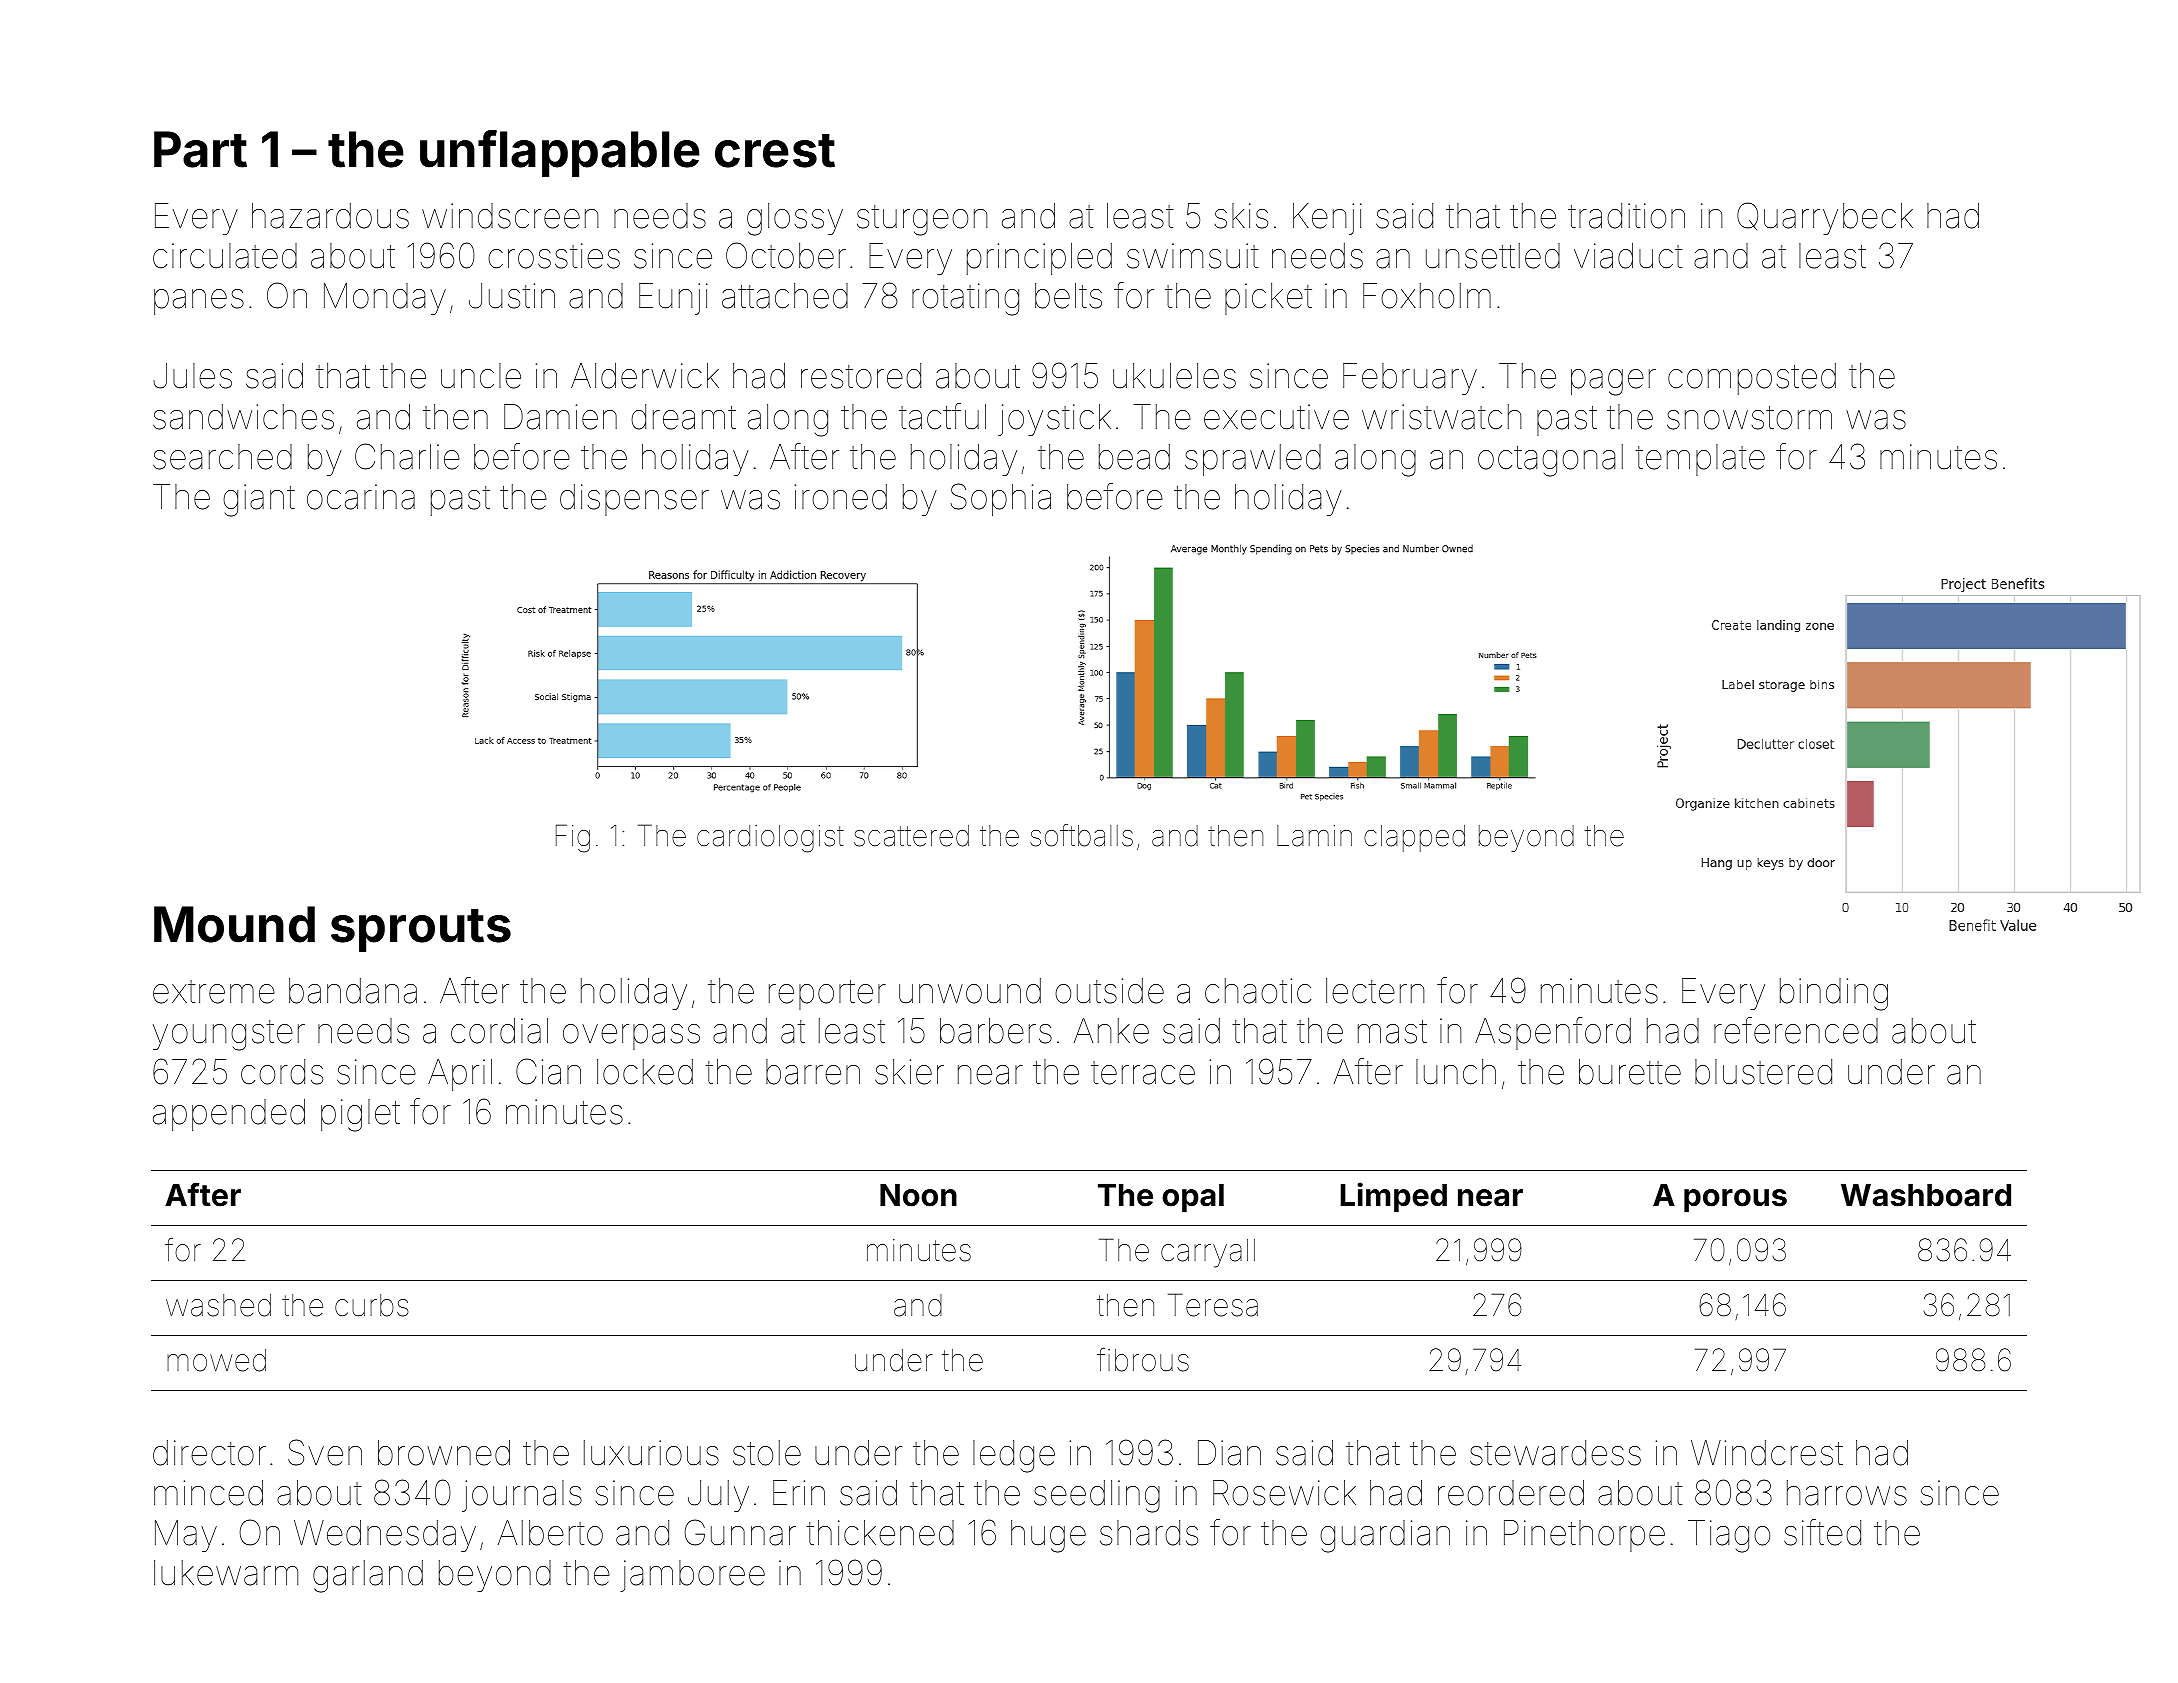  What do you see at coordinates (1550, 460) in the image?
I see `octagonal` at bounding box center [1550, 460].
